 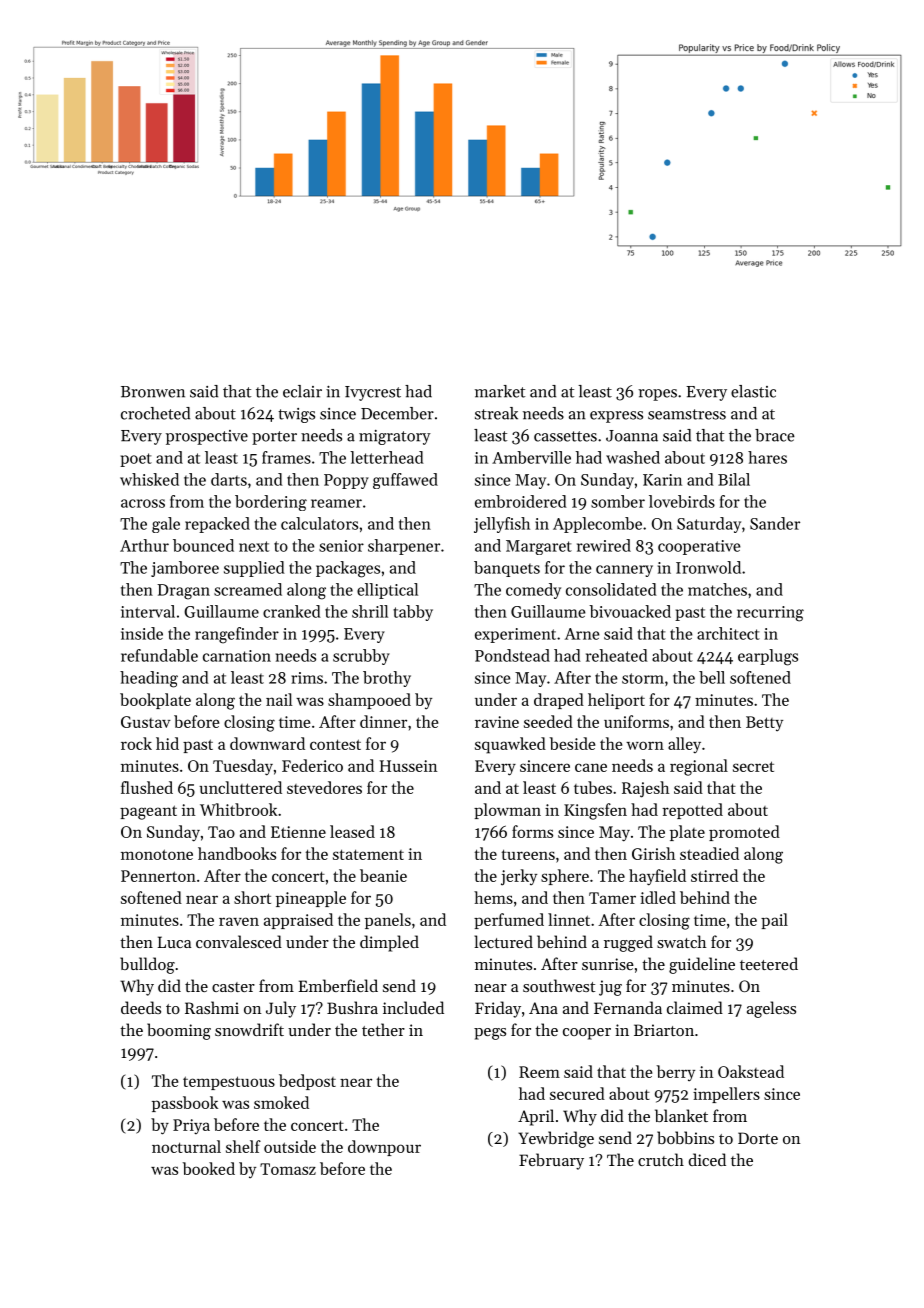 I want to click on recurring, so click(x=770, y=614).
